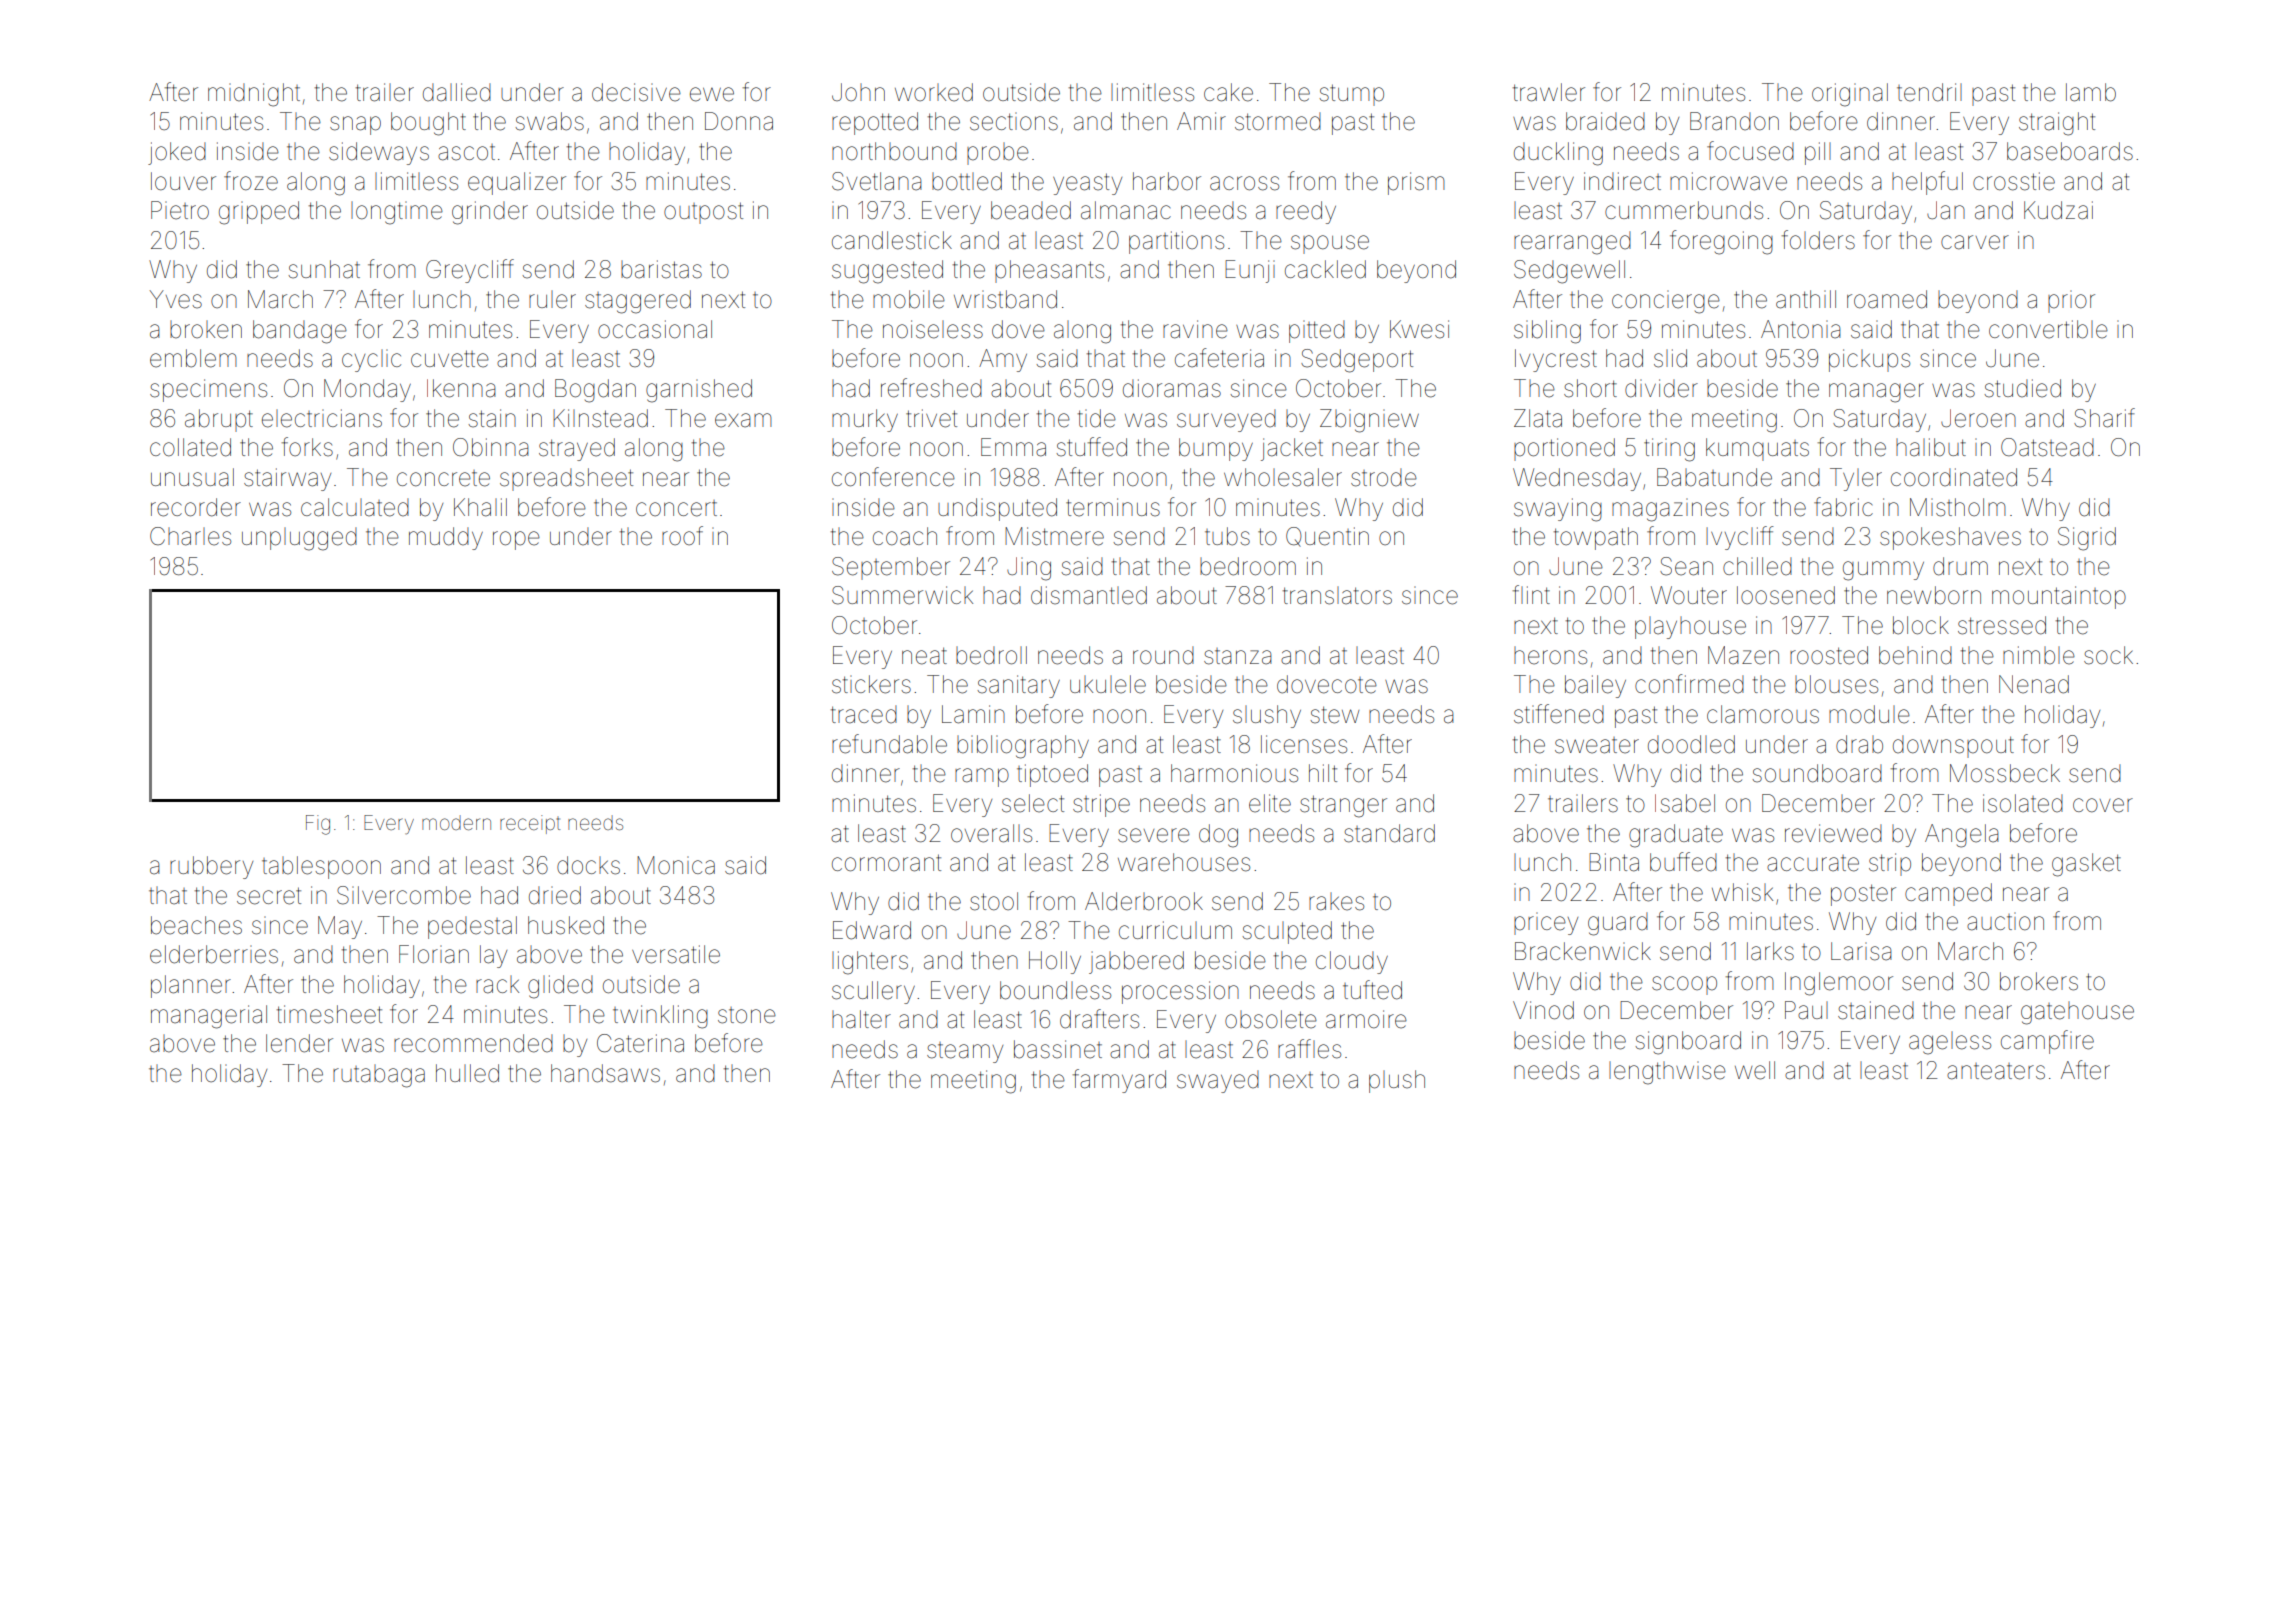 This image has width=2292, height=1620. What do you see at coordinates (864, 714) in the image?
I see `traced` at bounding box center [864, 714].
